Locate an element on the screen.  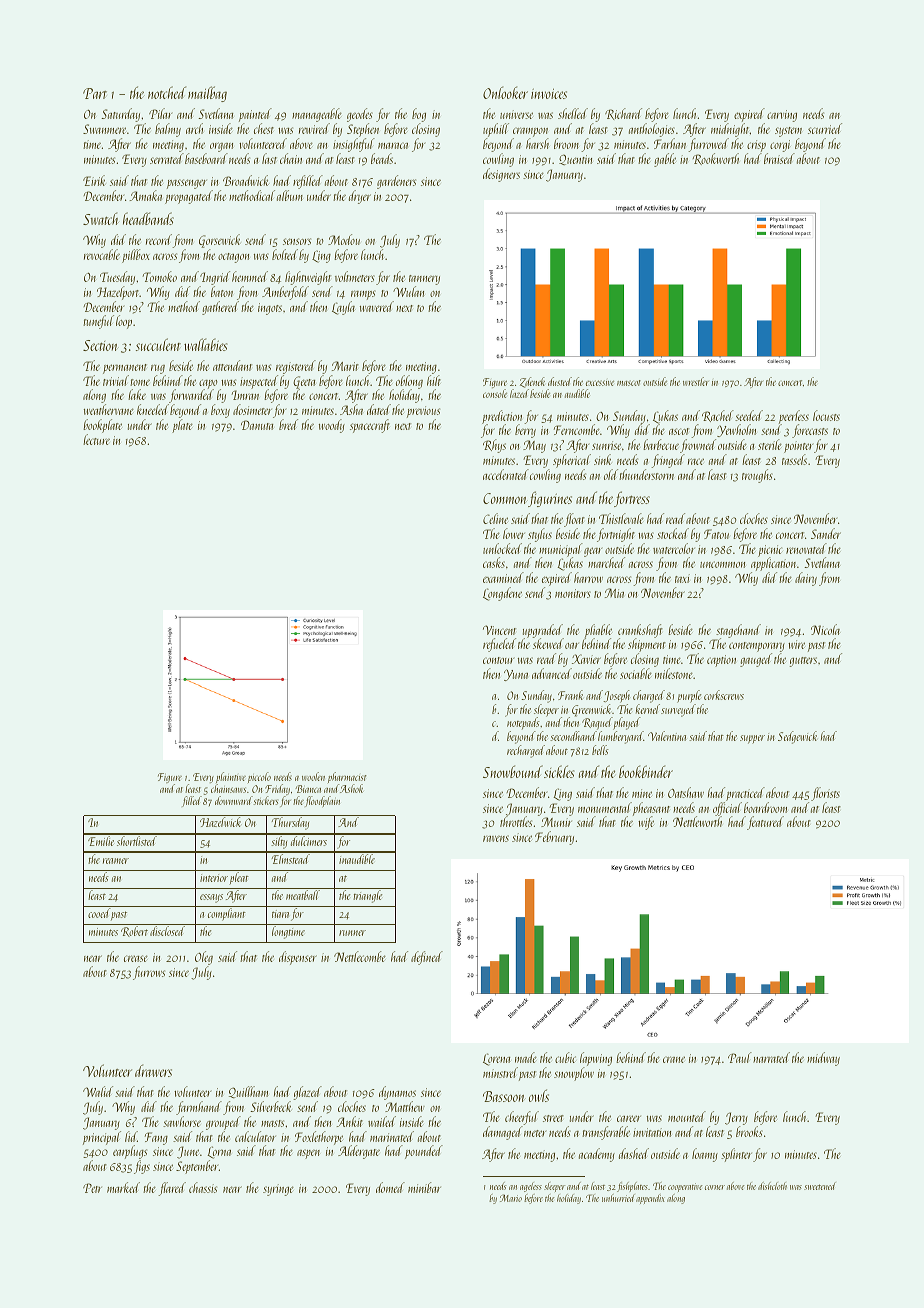
lecture is located at coordinates (96, 439).
